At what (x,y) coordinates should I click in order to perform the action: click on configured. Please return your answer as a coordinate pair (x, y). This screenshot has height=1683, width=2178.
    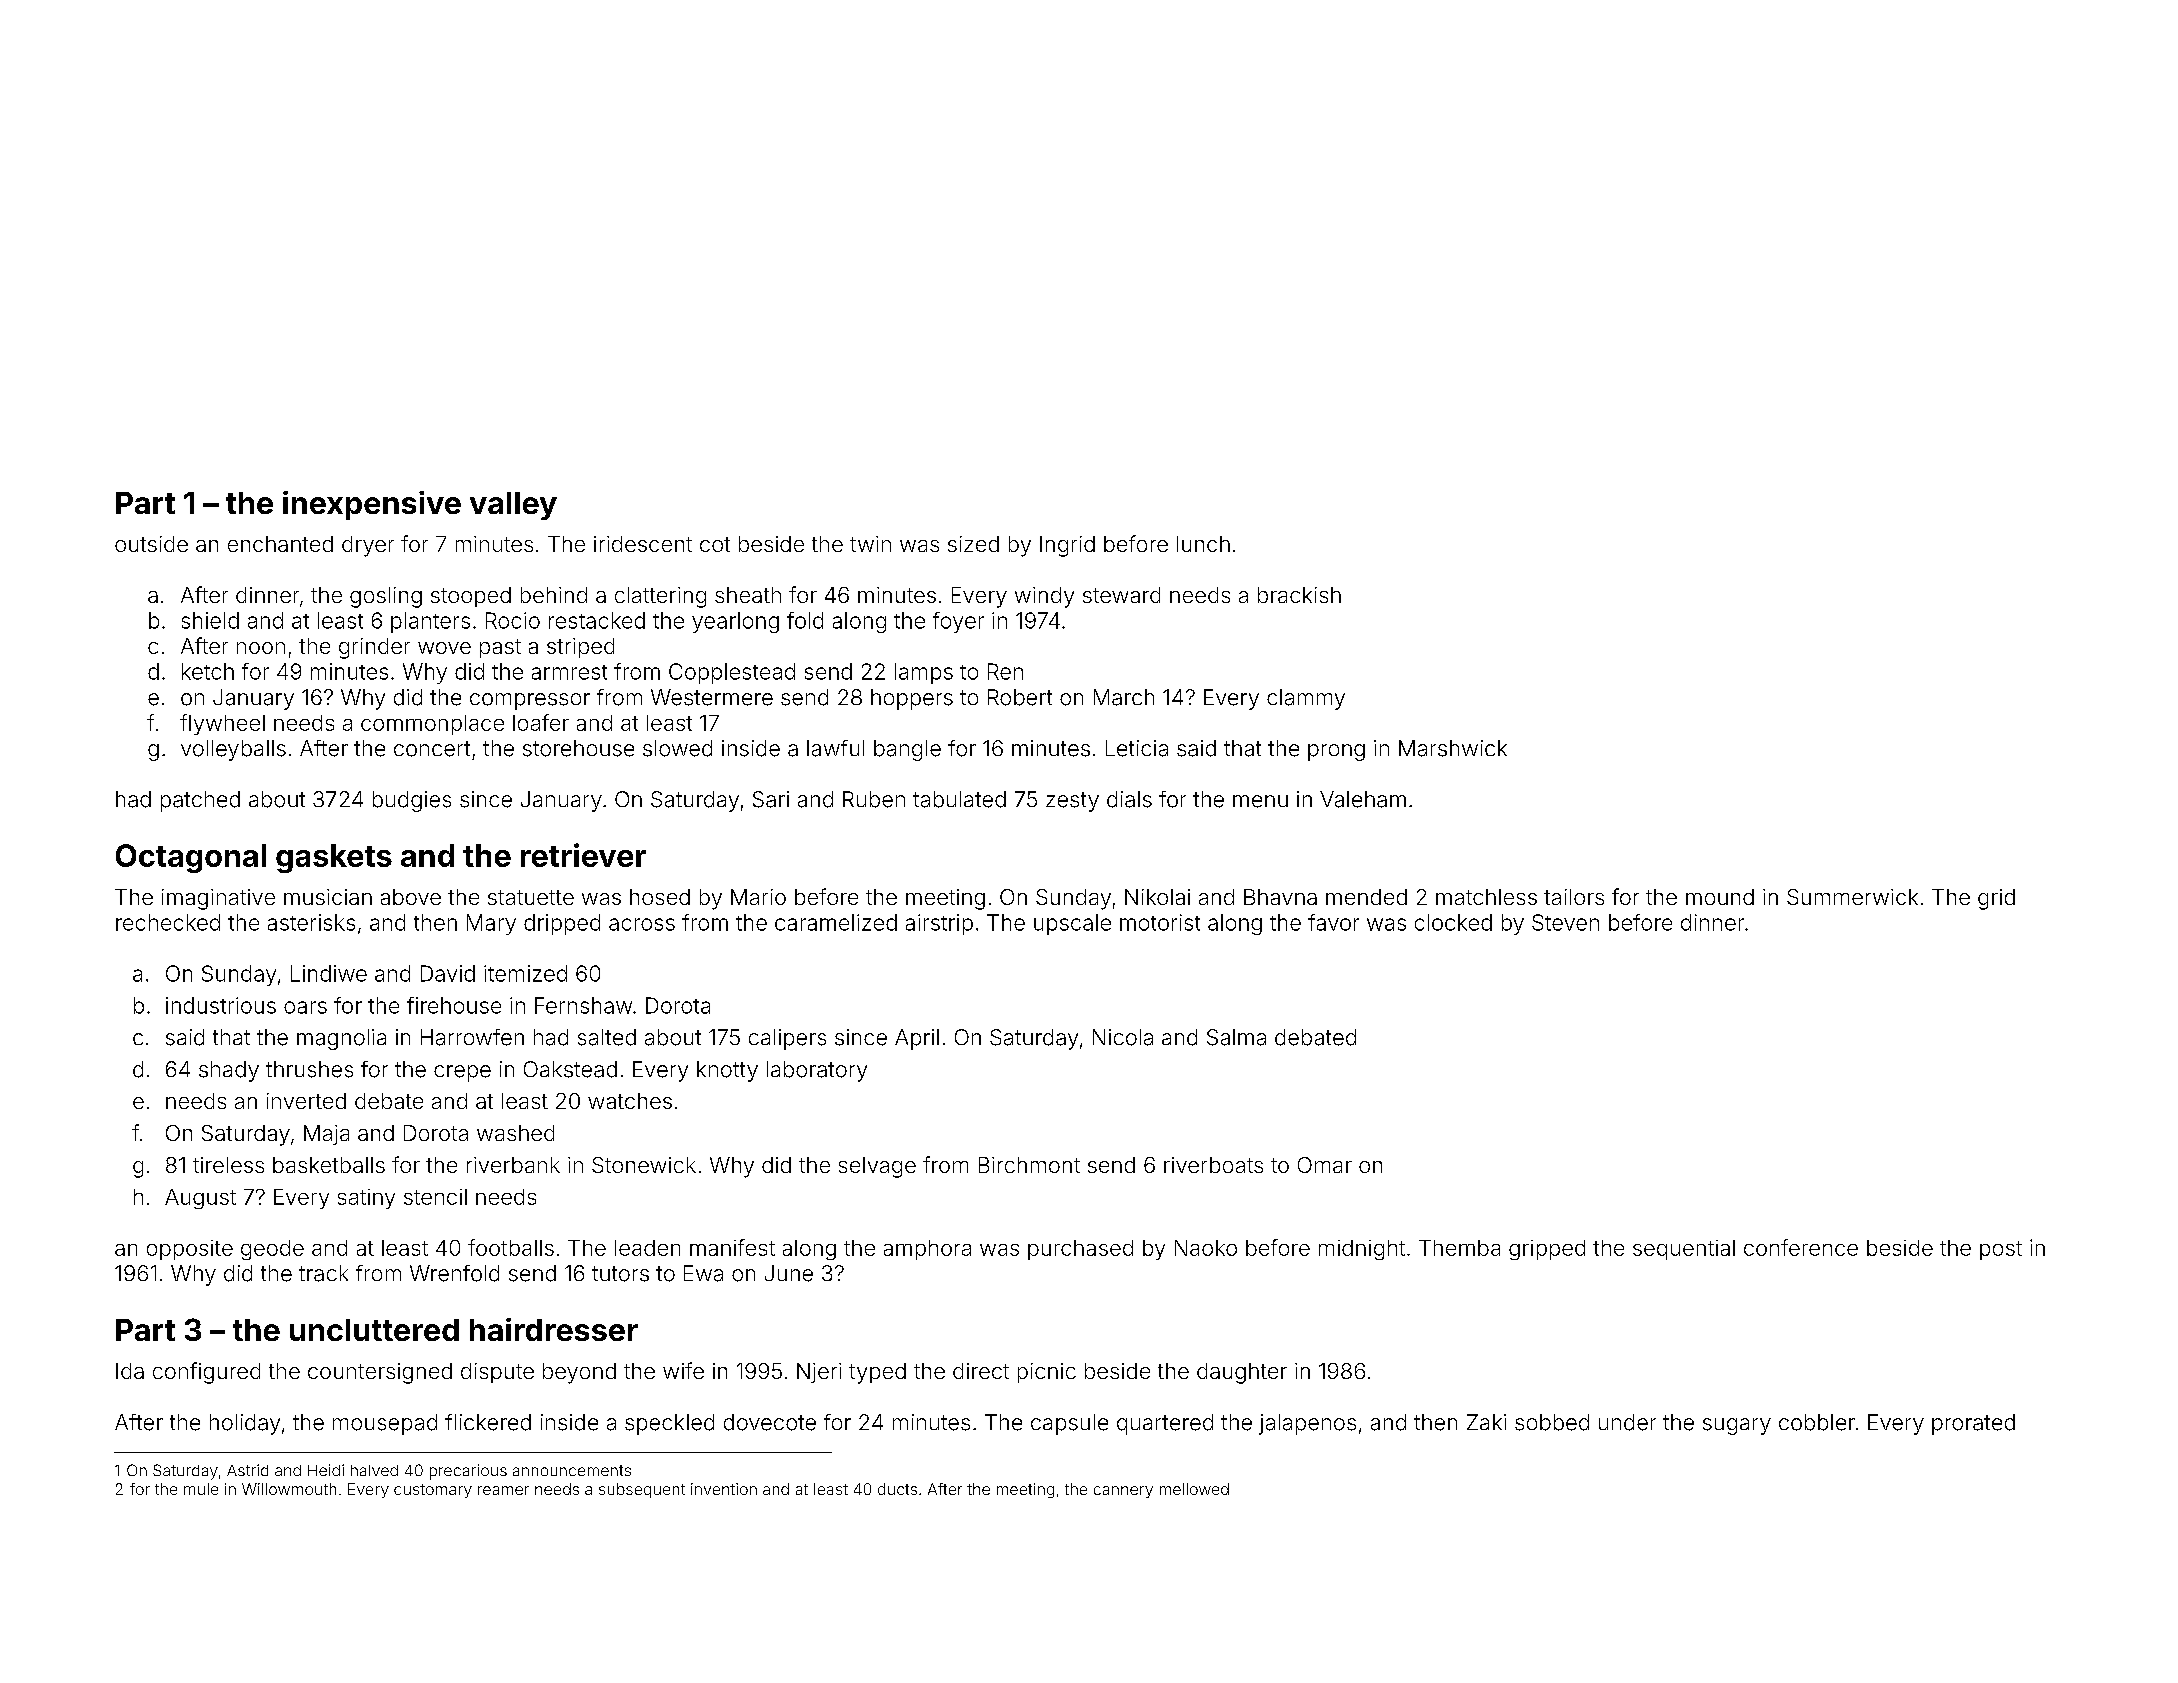
    Looking at the image, I should click on (206, 1373).
